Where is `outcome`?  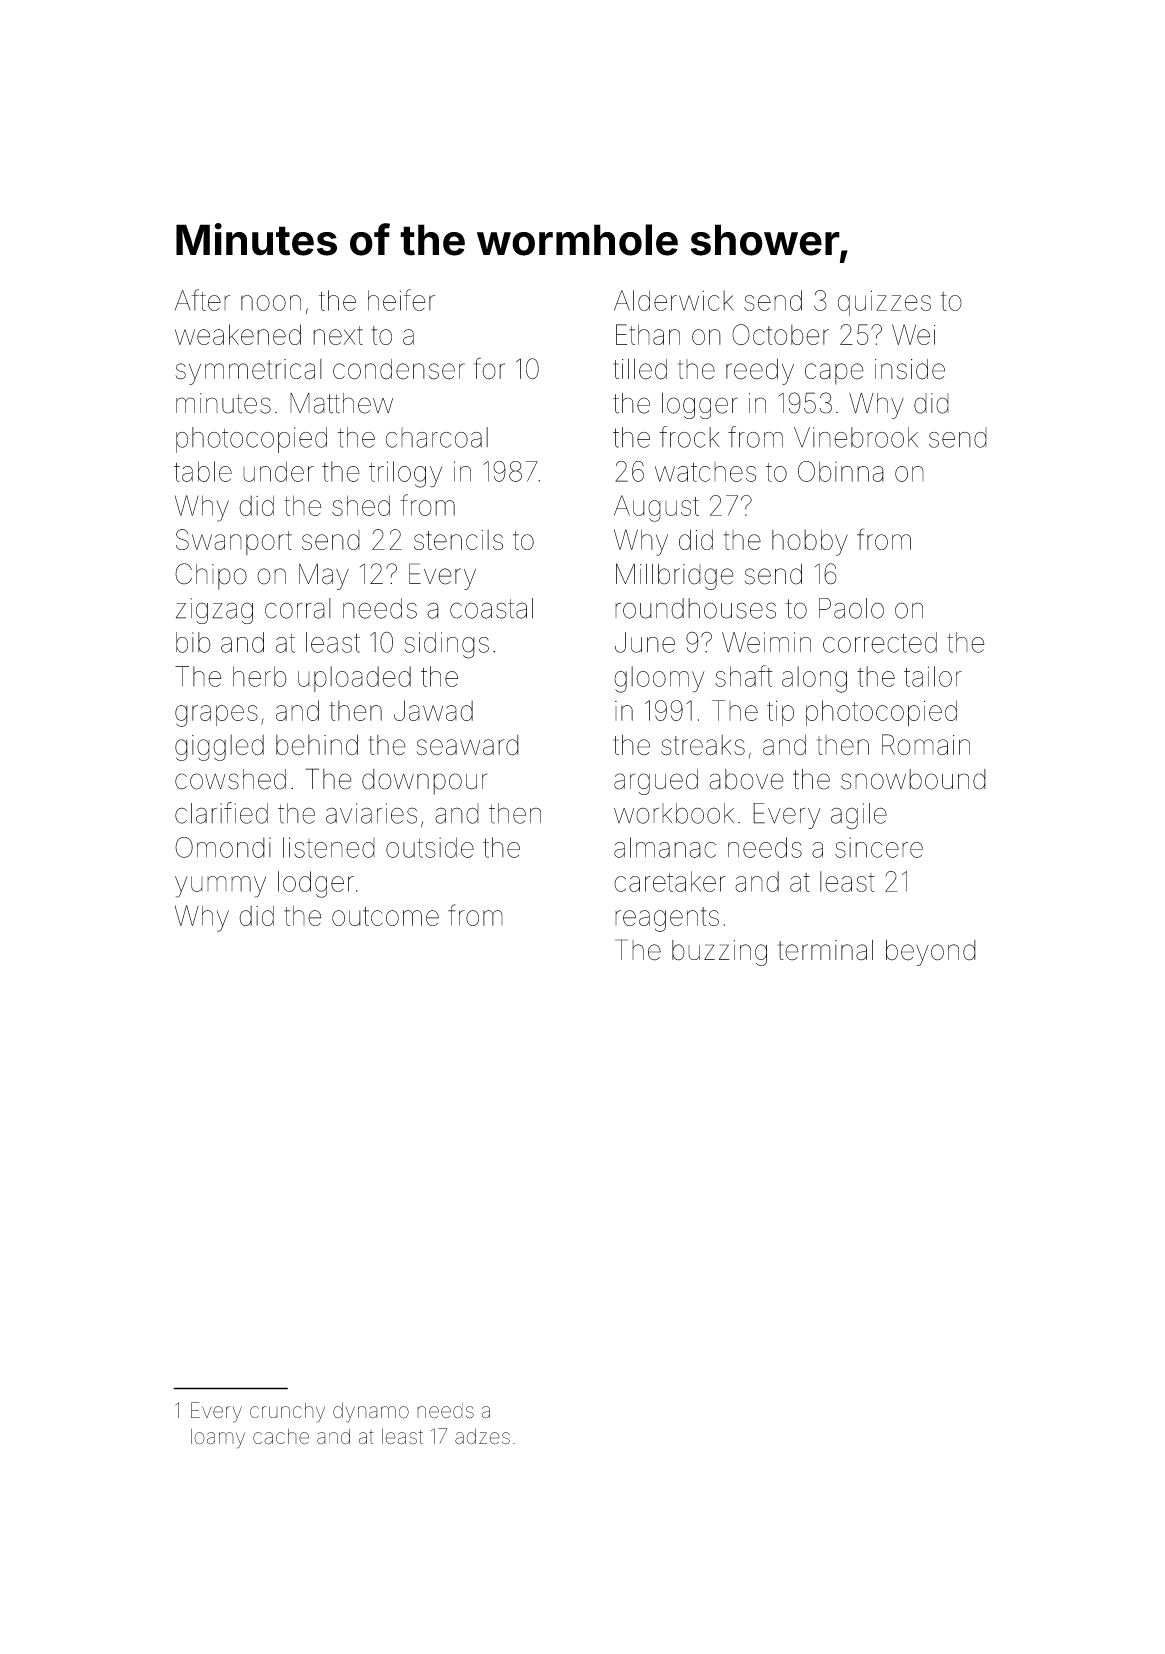 outcome is located at coordinates (385, 916).
